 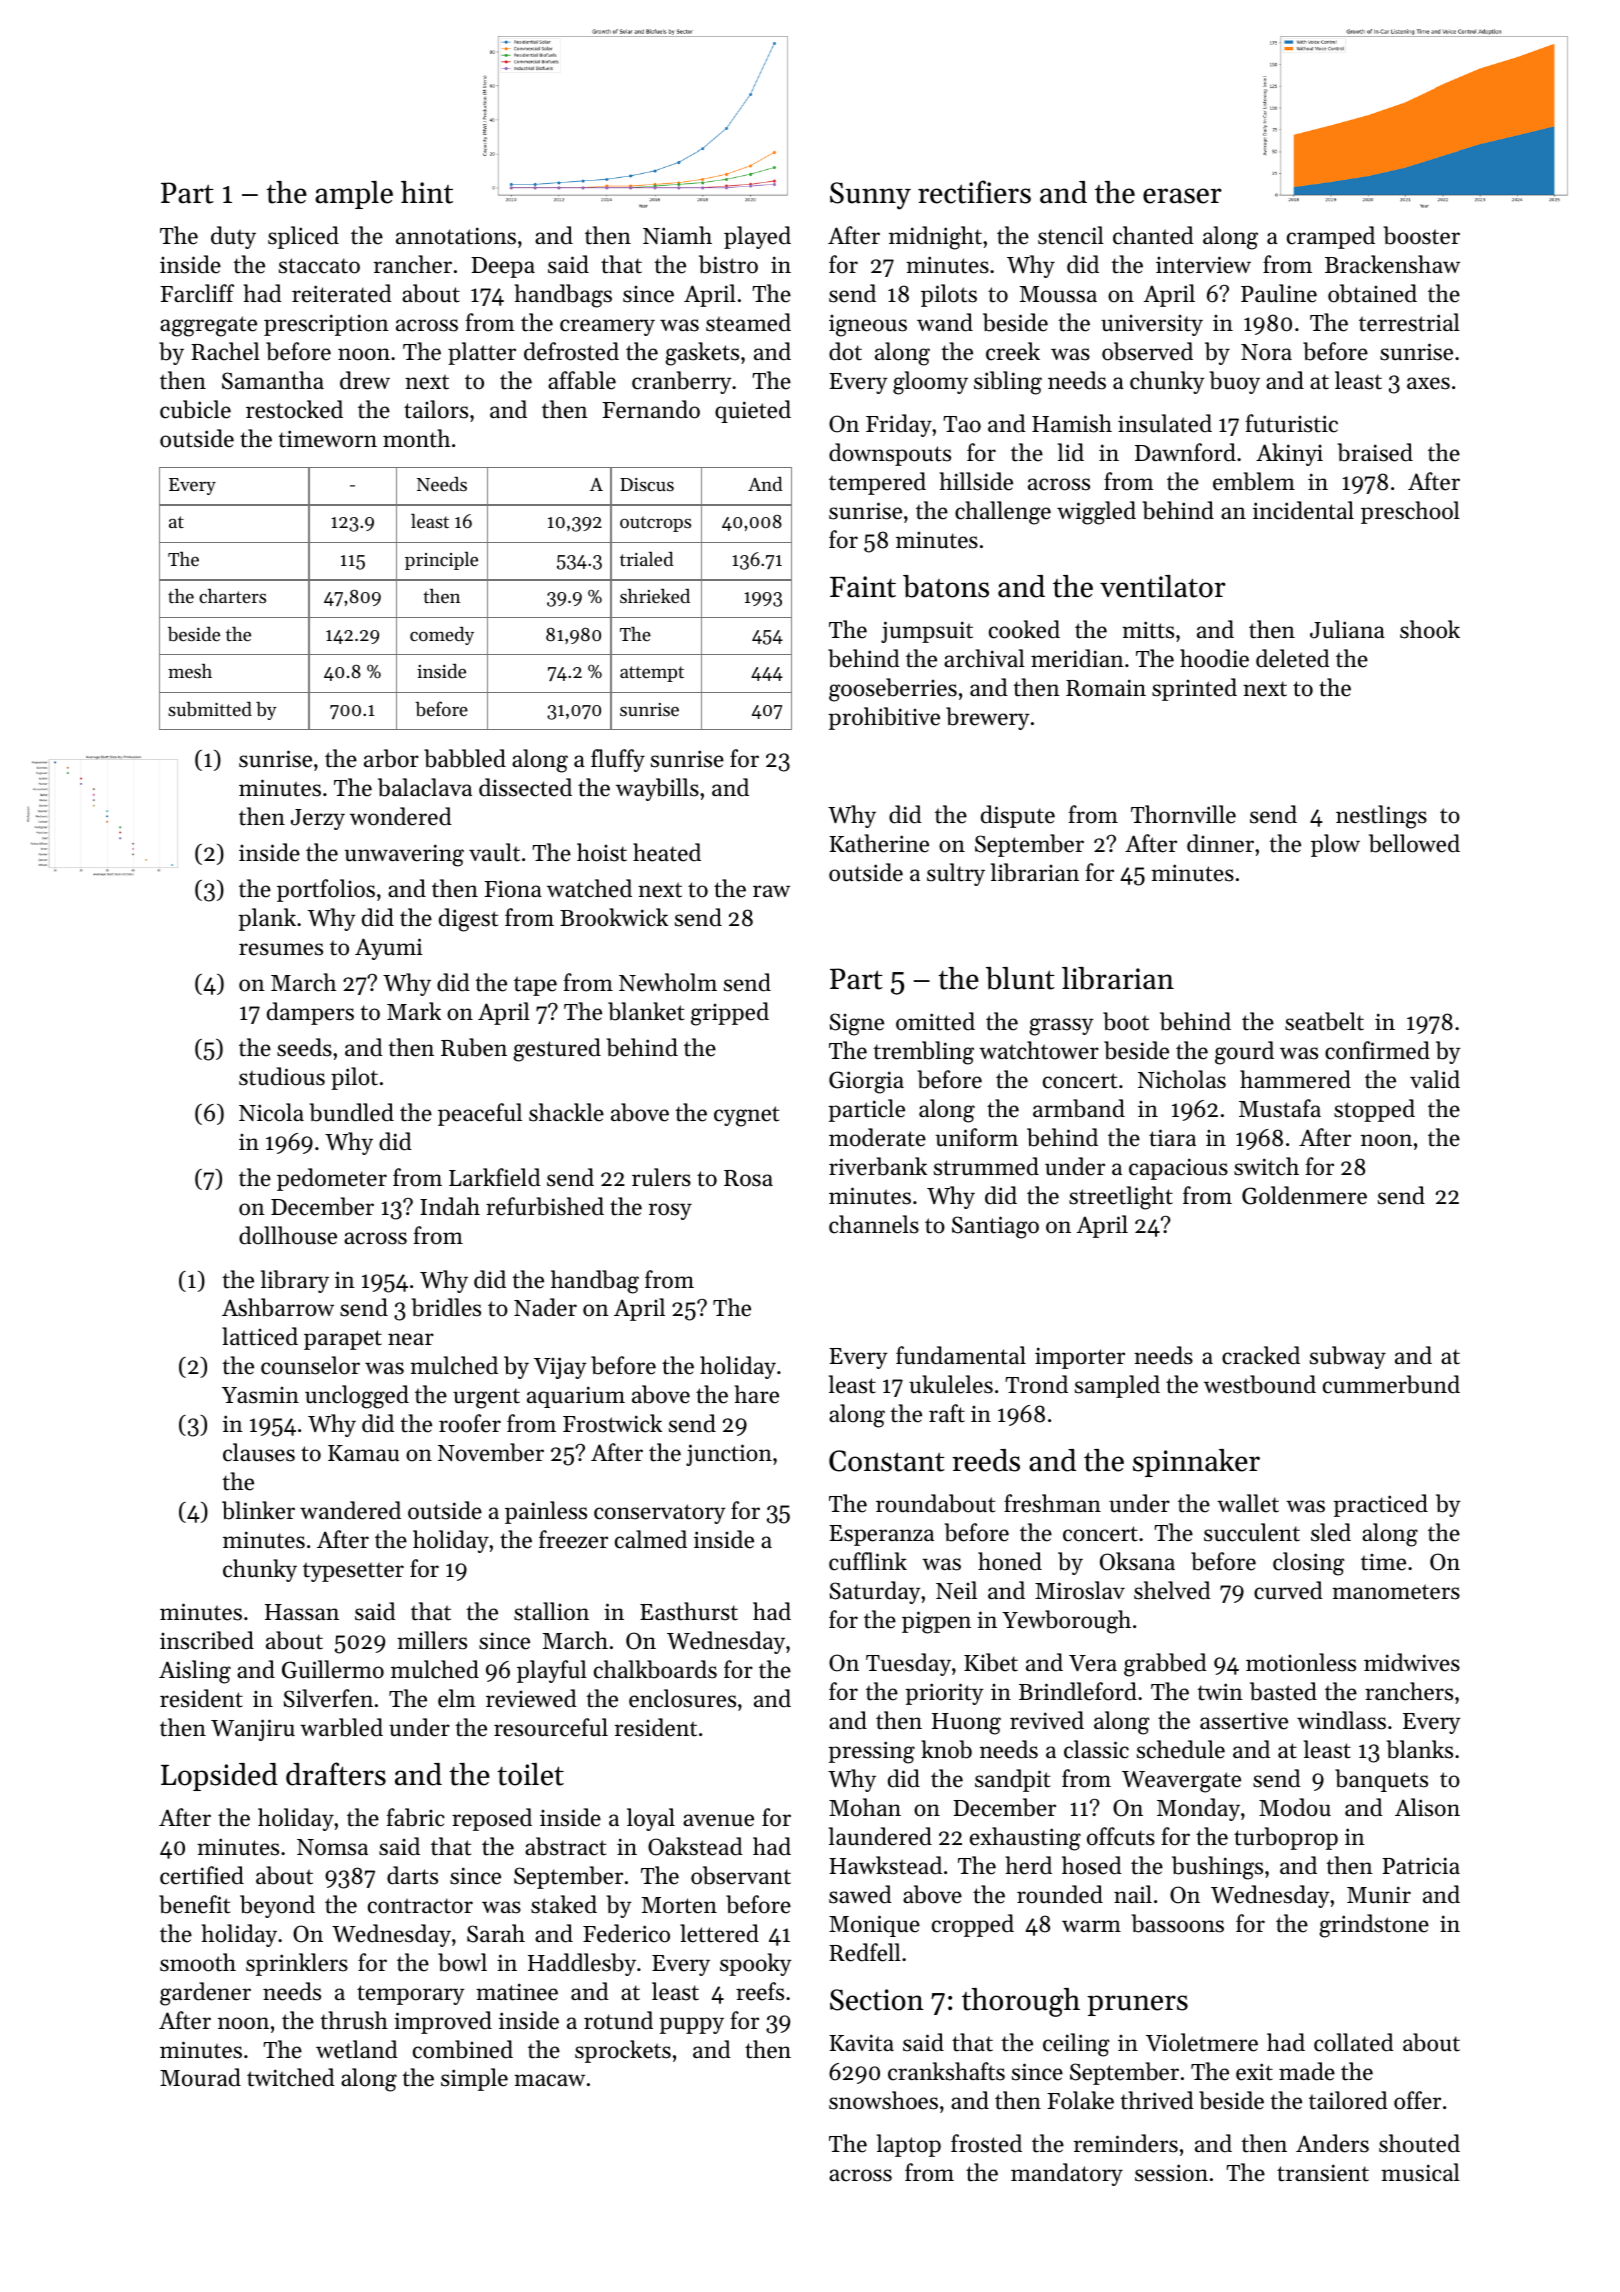 I want to click on bistro, so click(x=728, y=264).
